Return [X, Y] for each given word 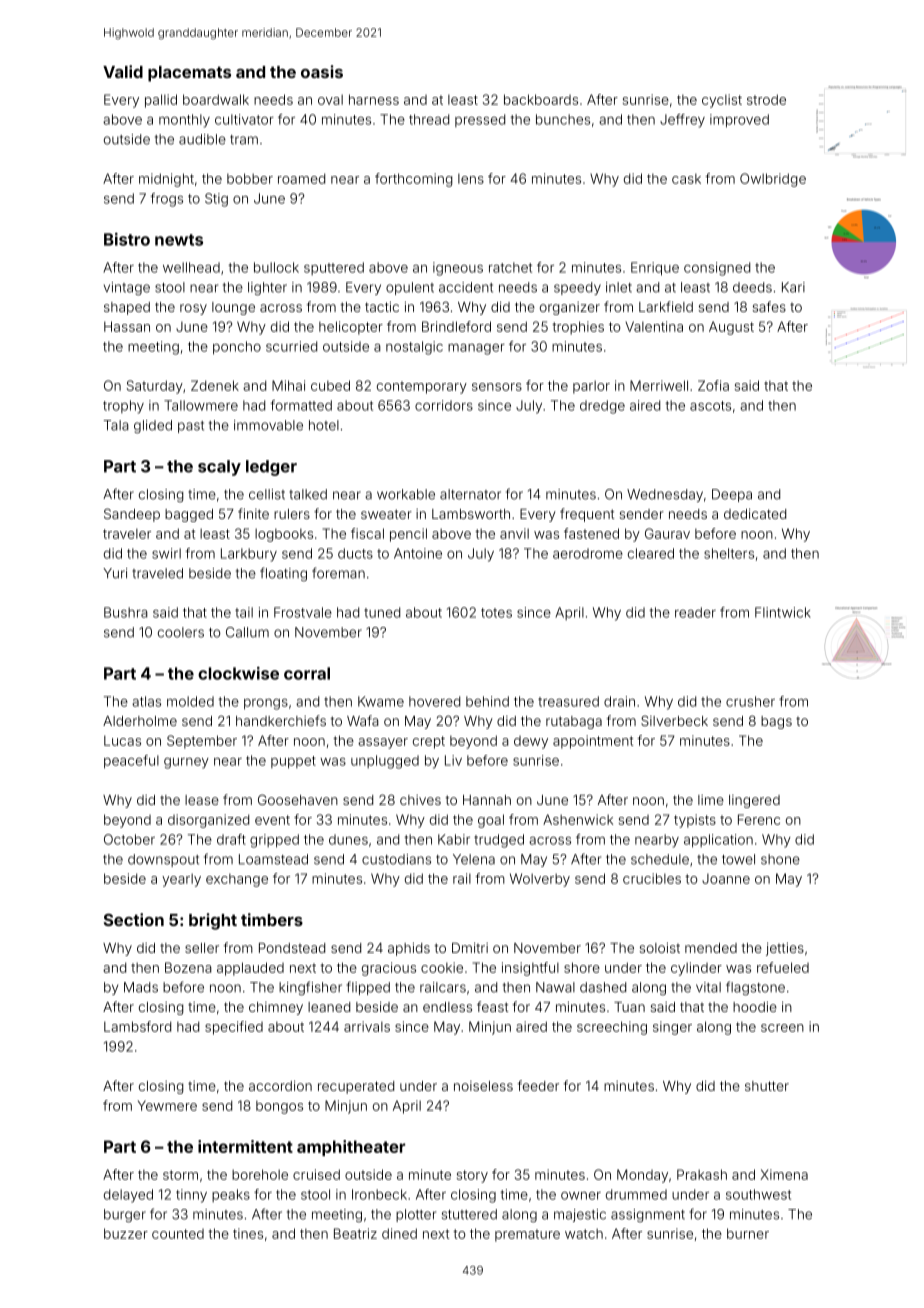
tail [244, 612]
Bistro [127, 239]
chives [420, 800]
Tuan [629, 1007]
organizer [570, 308]
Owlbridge [773, 180]
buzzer [126, 1233]
